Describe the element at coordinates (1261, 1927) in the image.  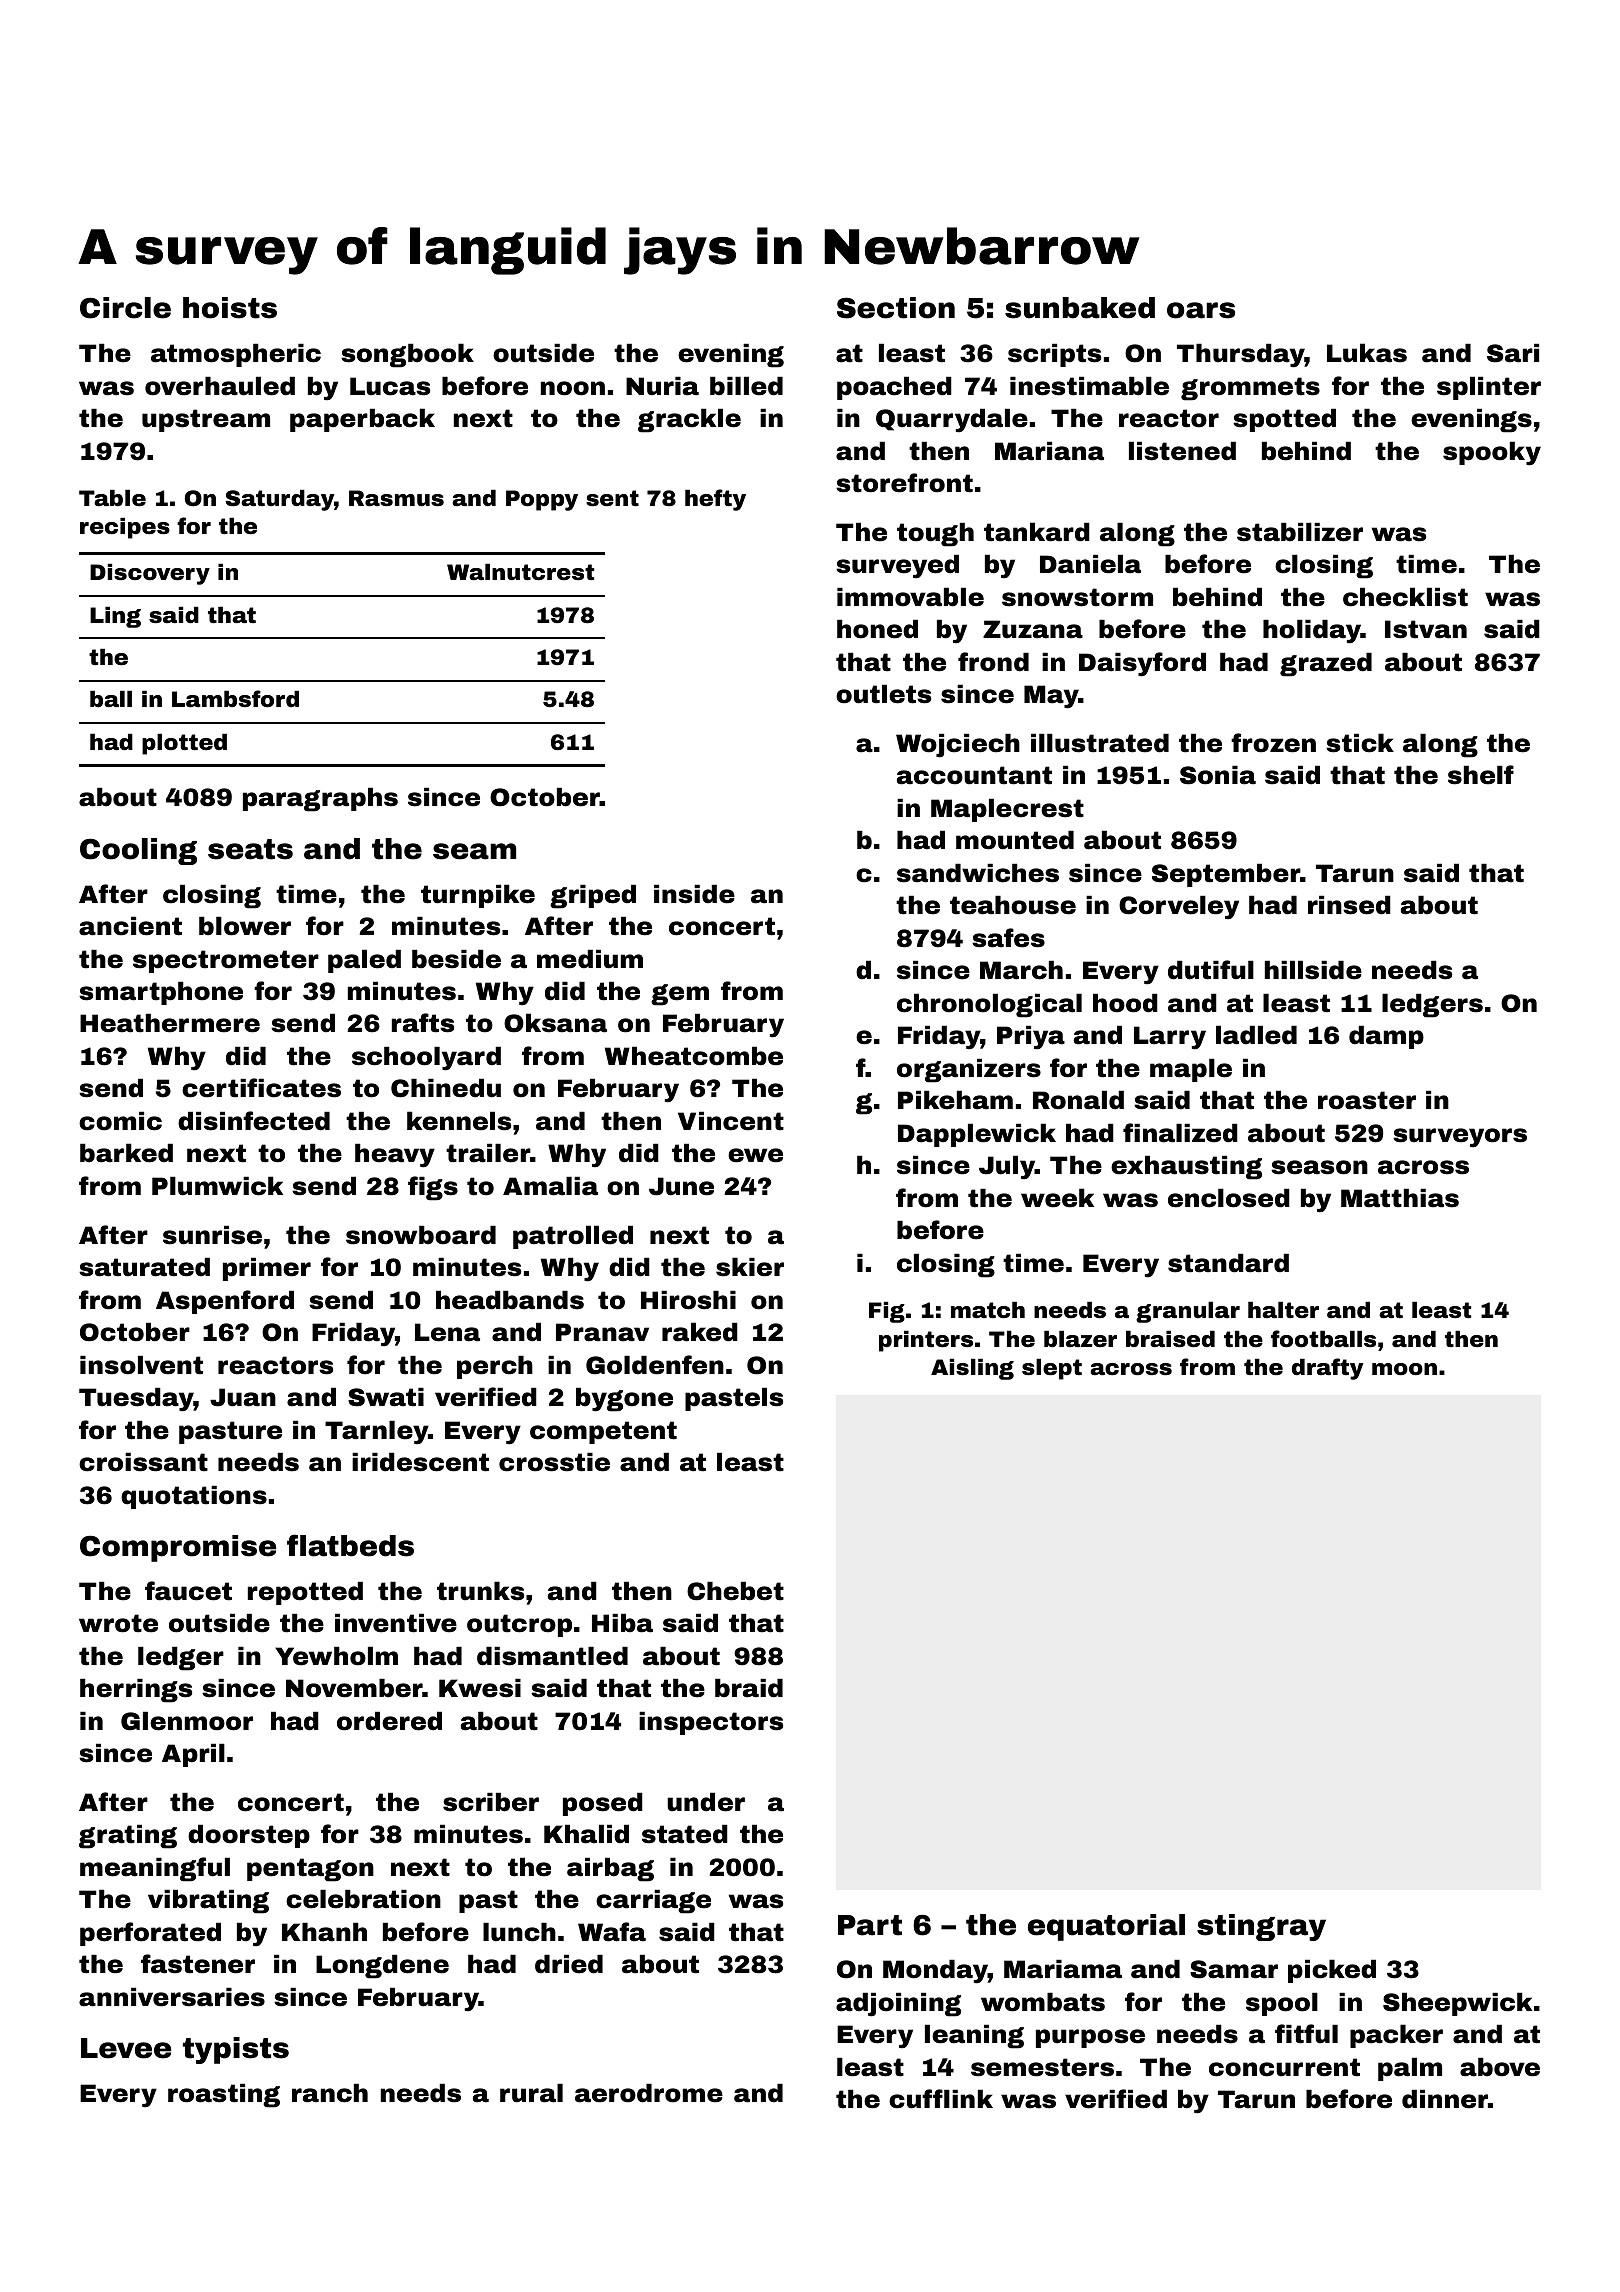
I see `stingray` at that location.
